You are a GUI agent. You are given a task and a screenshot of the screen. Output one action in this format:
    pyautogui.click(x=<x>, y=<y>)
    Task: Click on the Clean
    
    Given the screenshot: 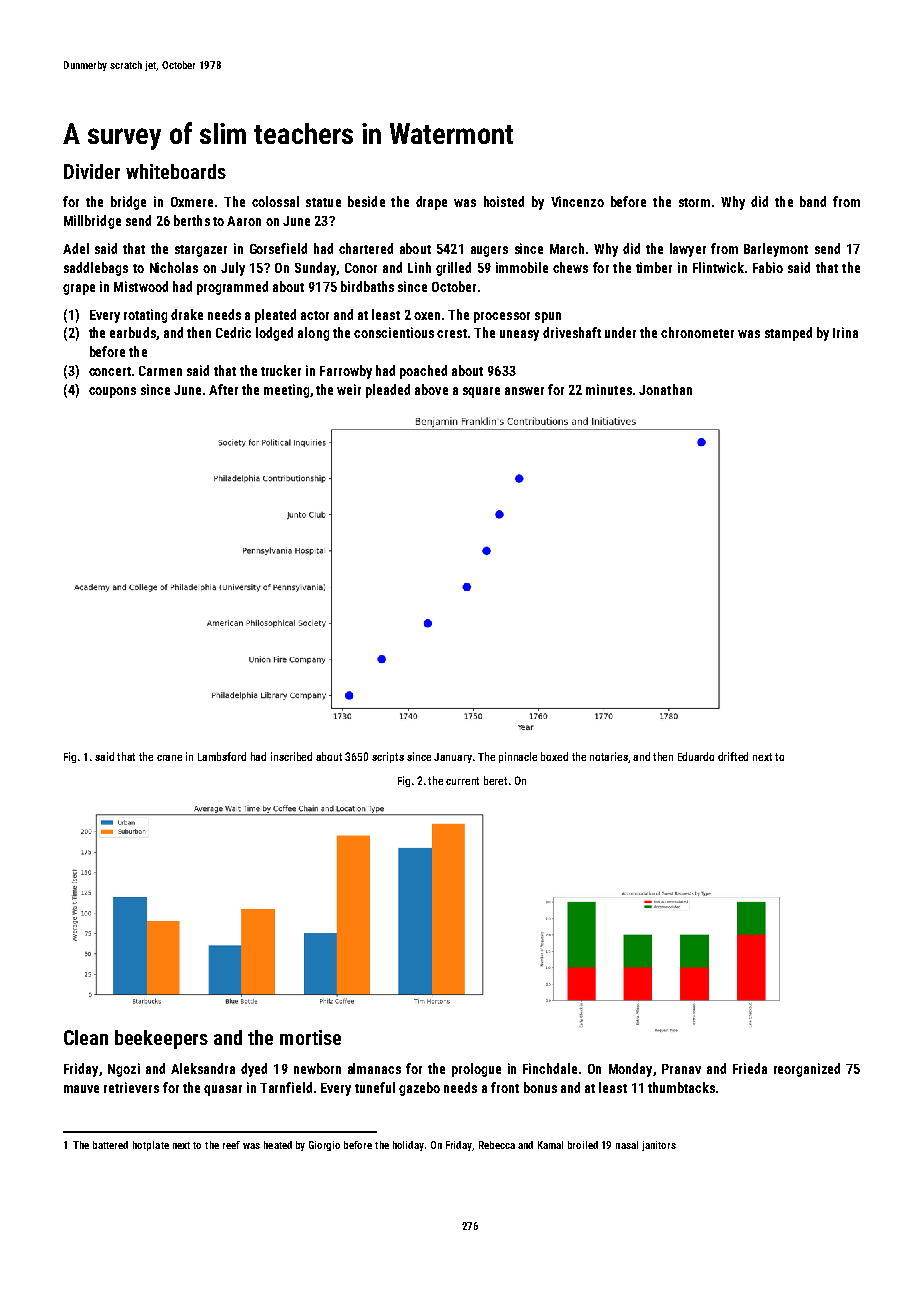 What is the action you would take?
    pyautogui.click(x=86, y=1037)
